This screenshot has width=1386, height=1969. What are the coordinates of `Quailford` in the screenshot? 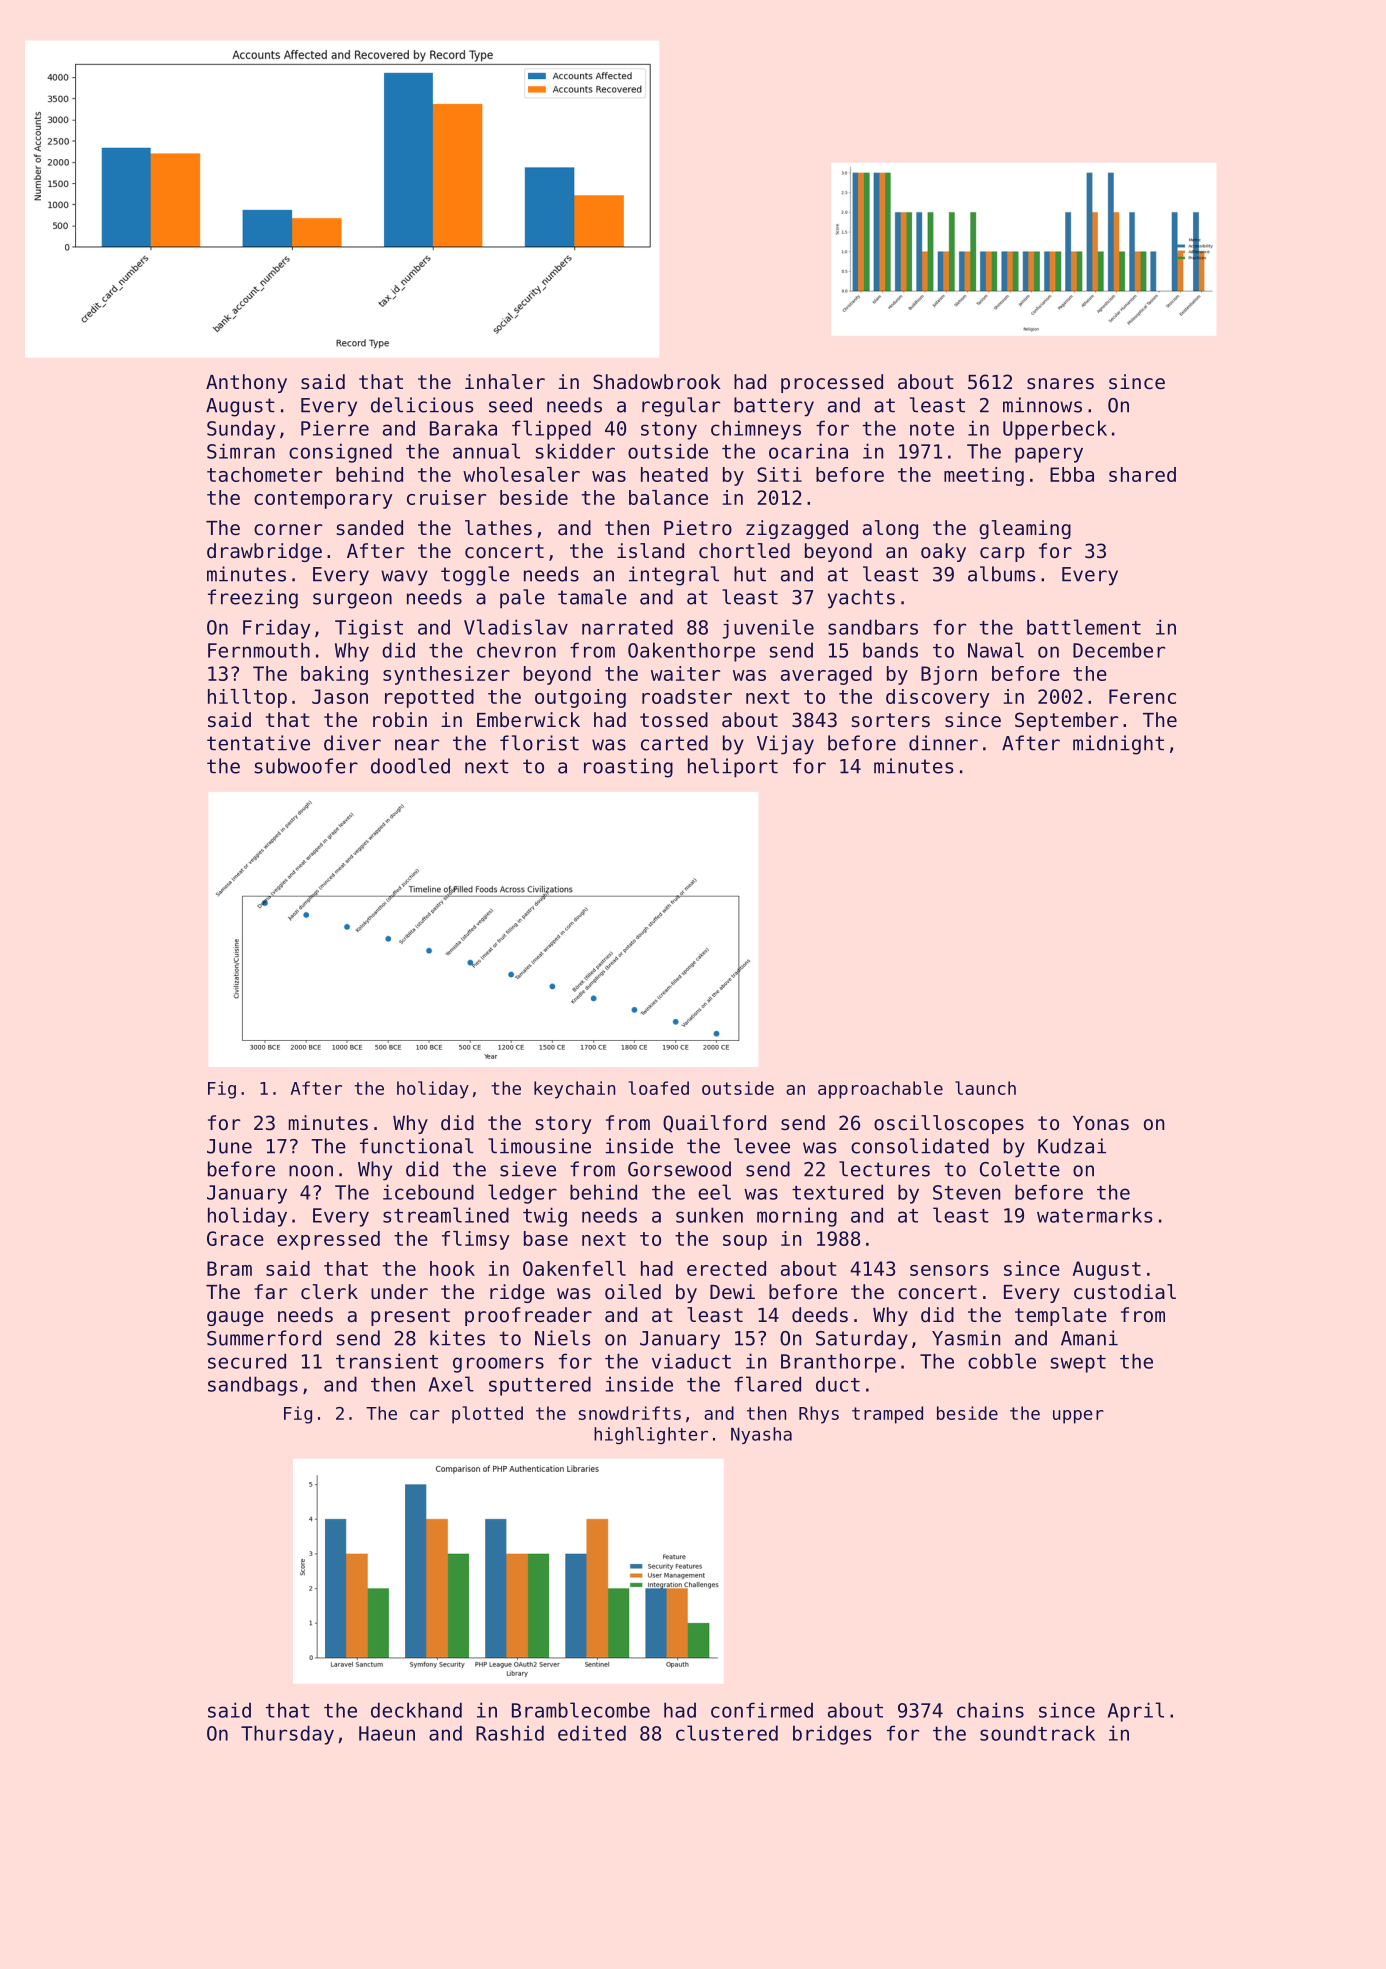 It's located at (714, 1123).
